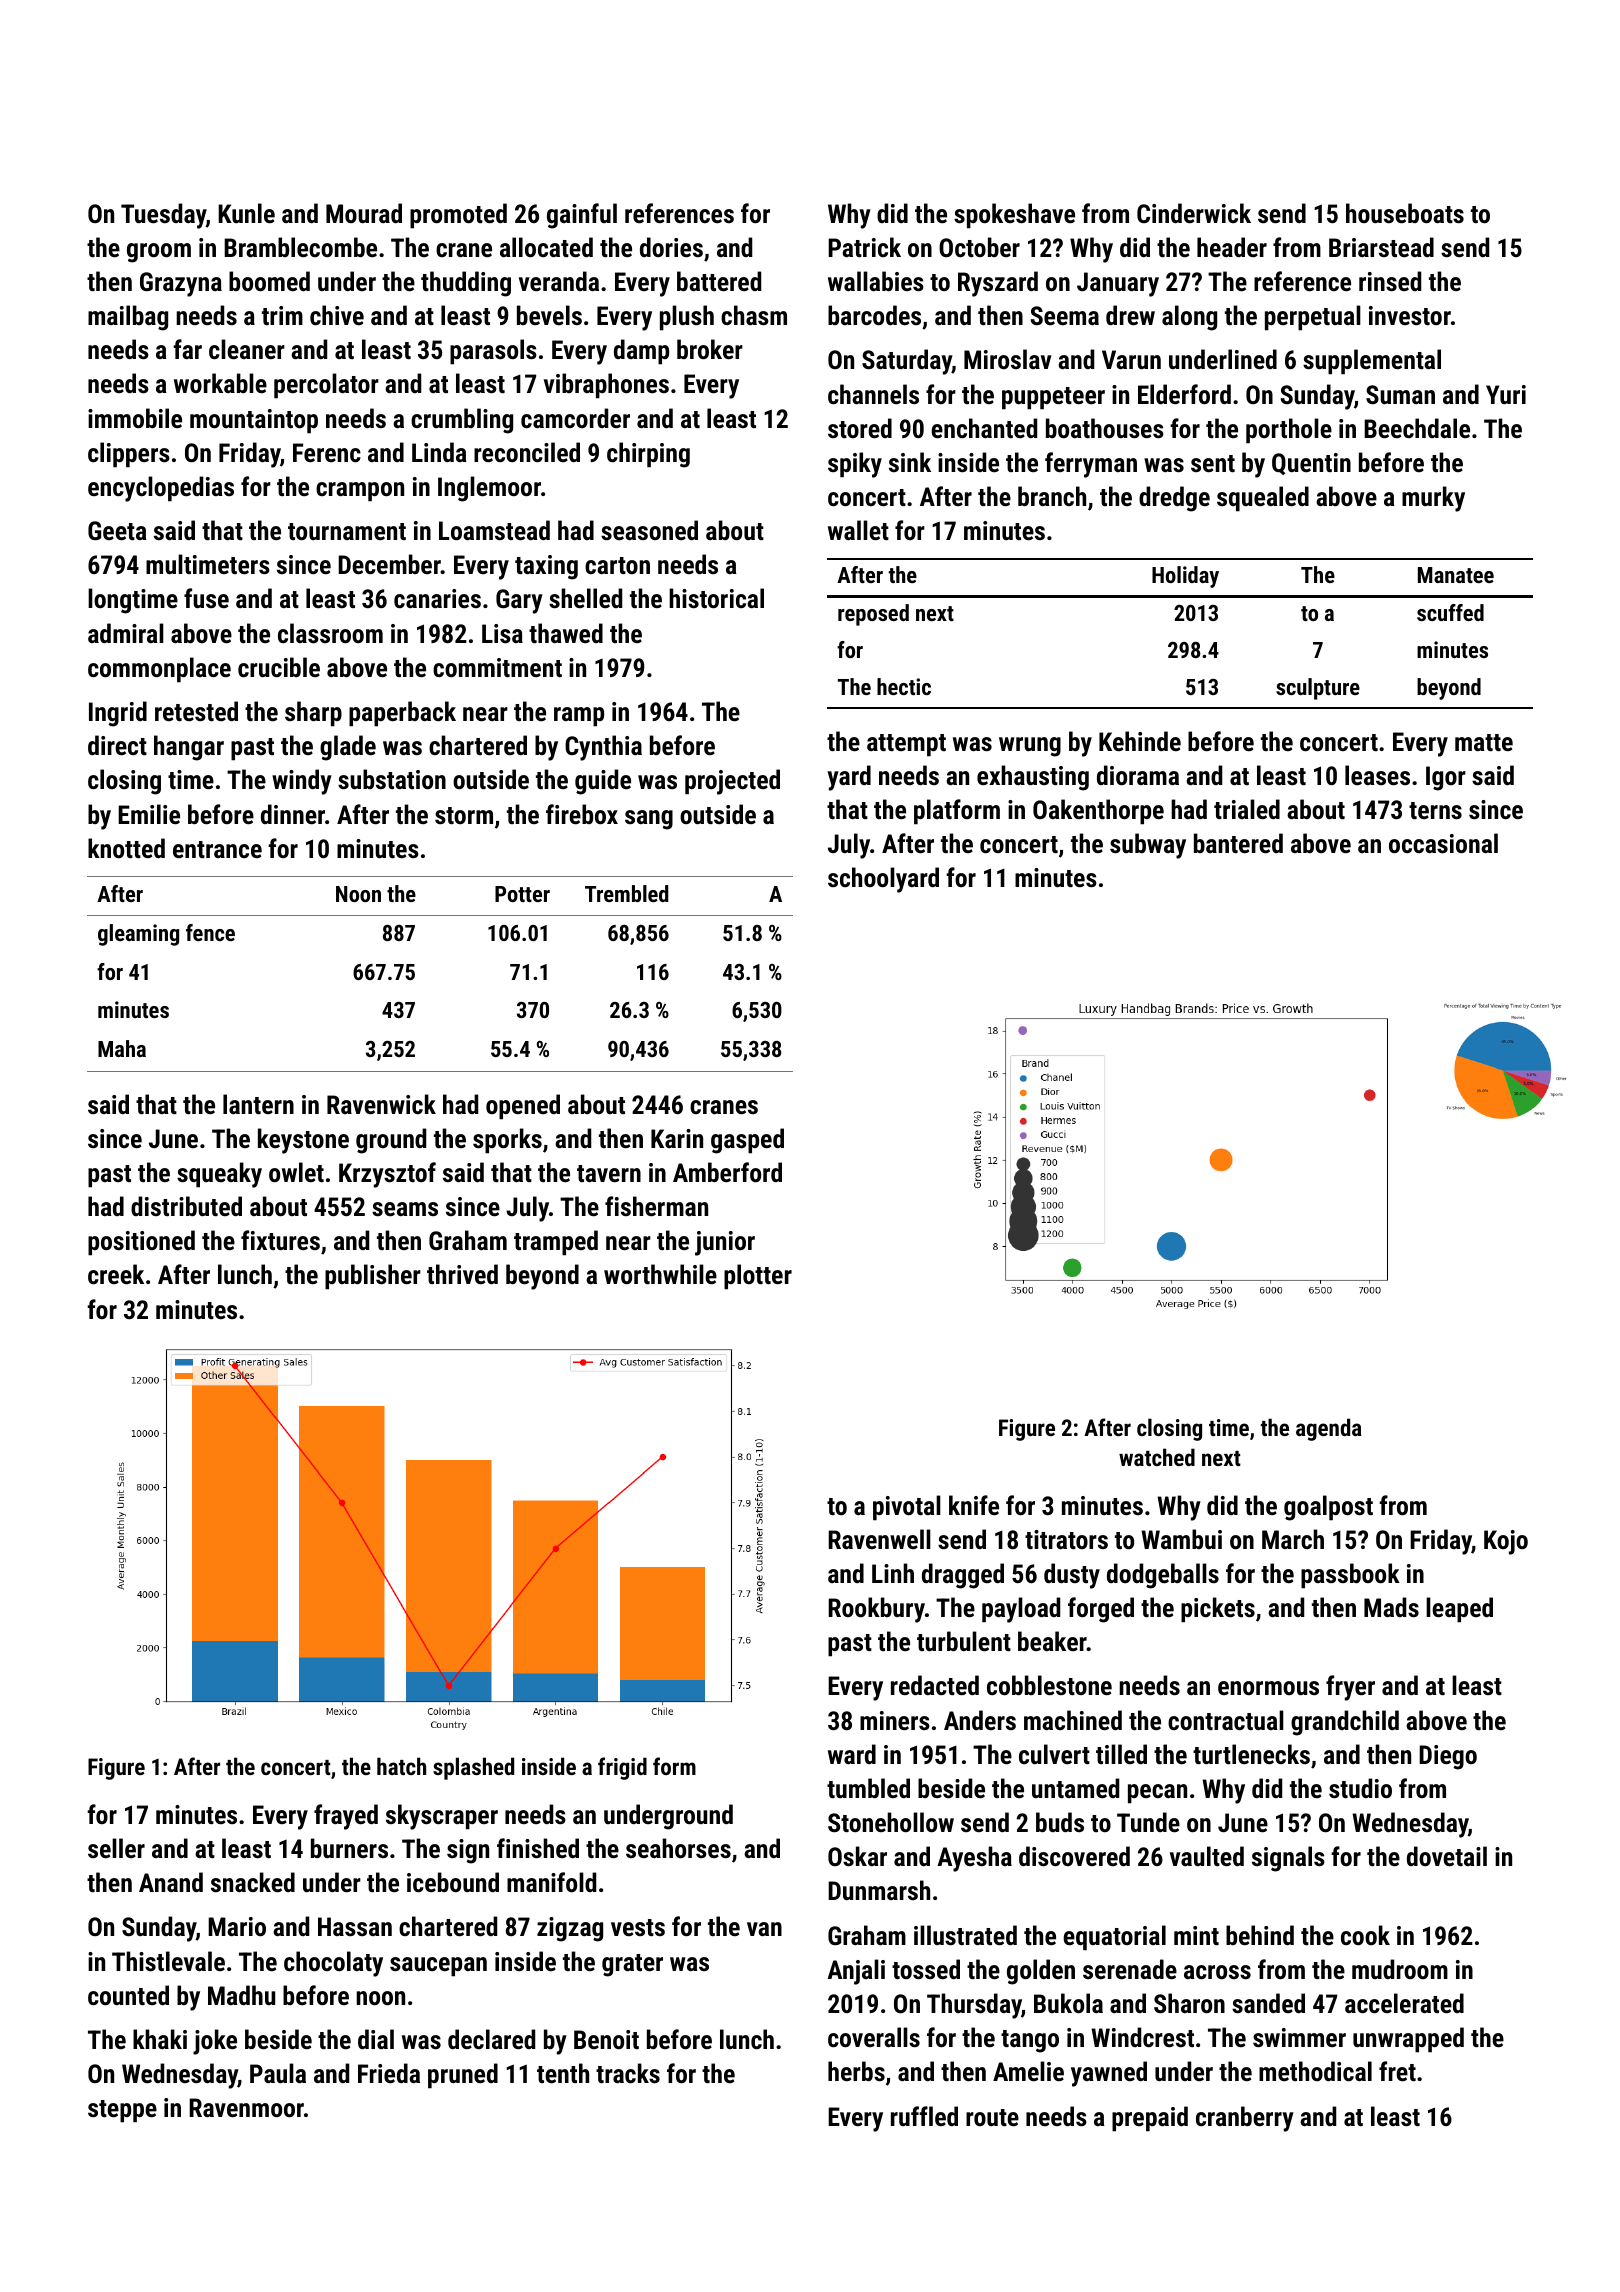 The height and width of the screenshot is (2292, 1620). I want to click on spokeshave, so click(1014, 216).
